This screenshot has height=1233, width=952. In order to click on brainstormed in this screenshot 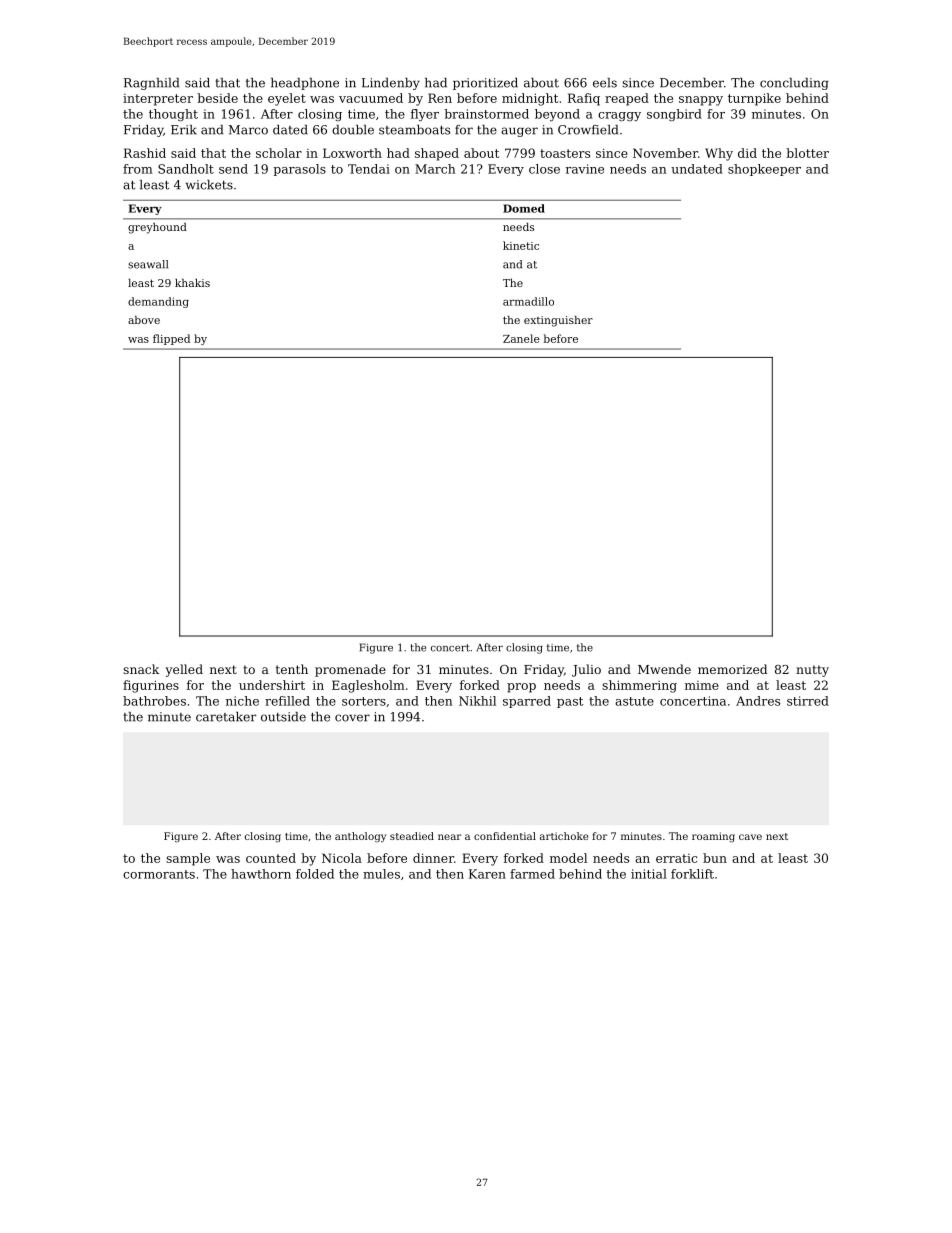, I will do `click(486, 114)`.
